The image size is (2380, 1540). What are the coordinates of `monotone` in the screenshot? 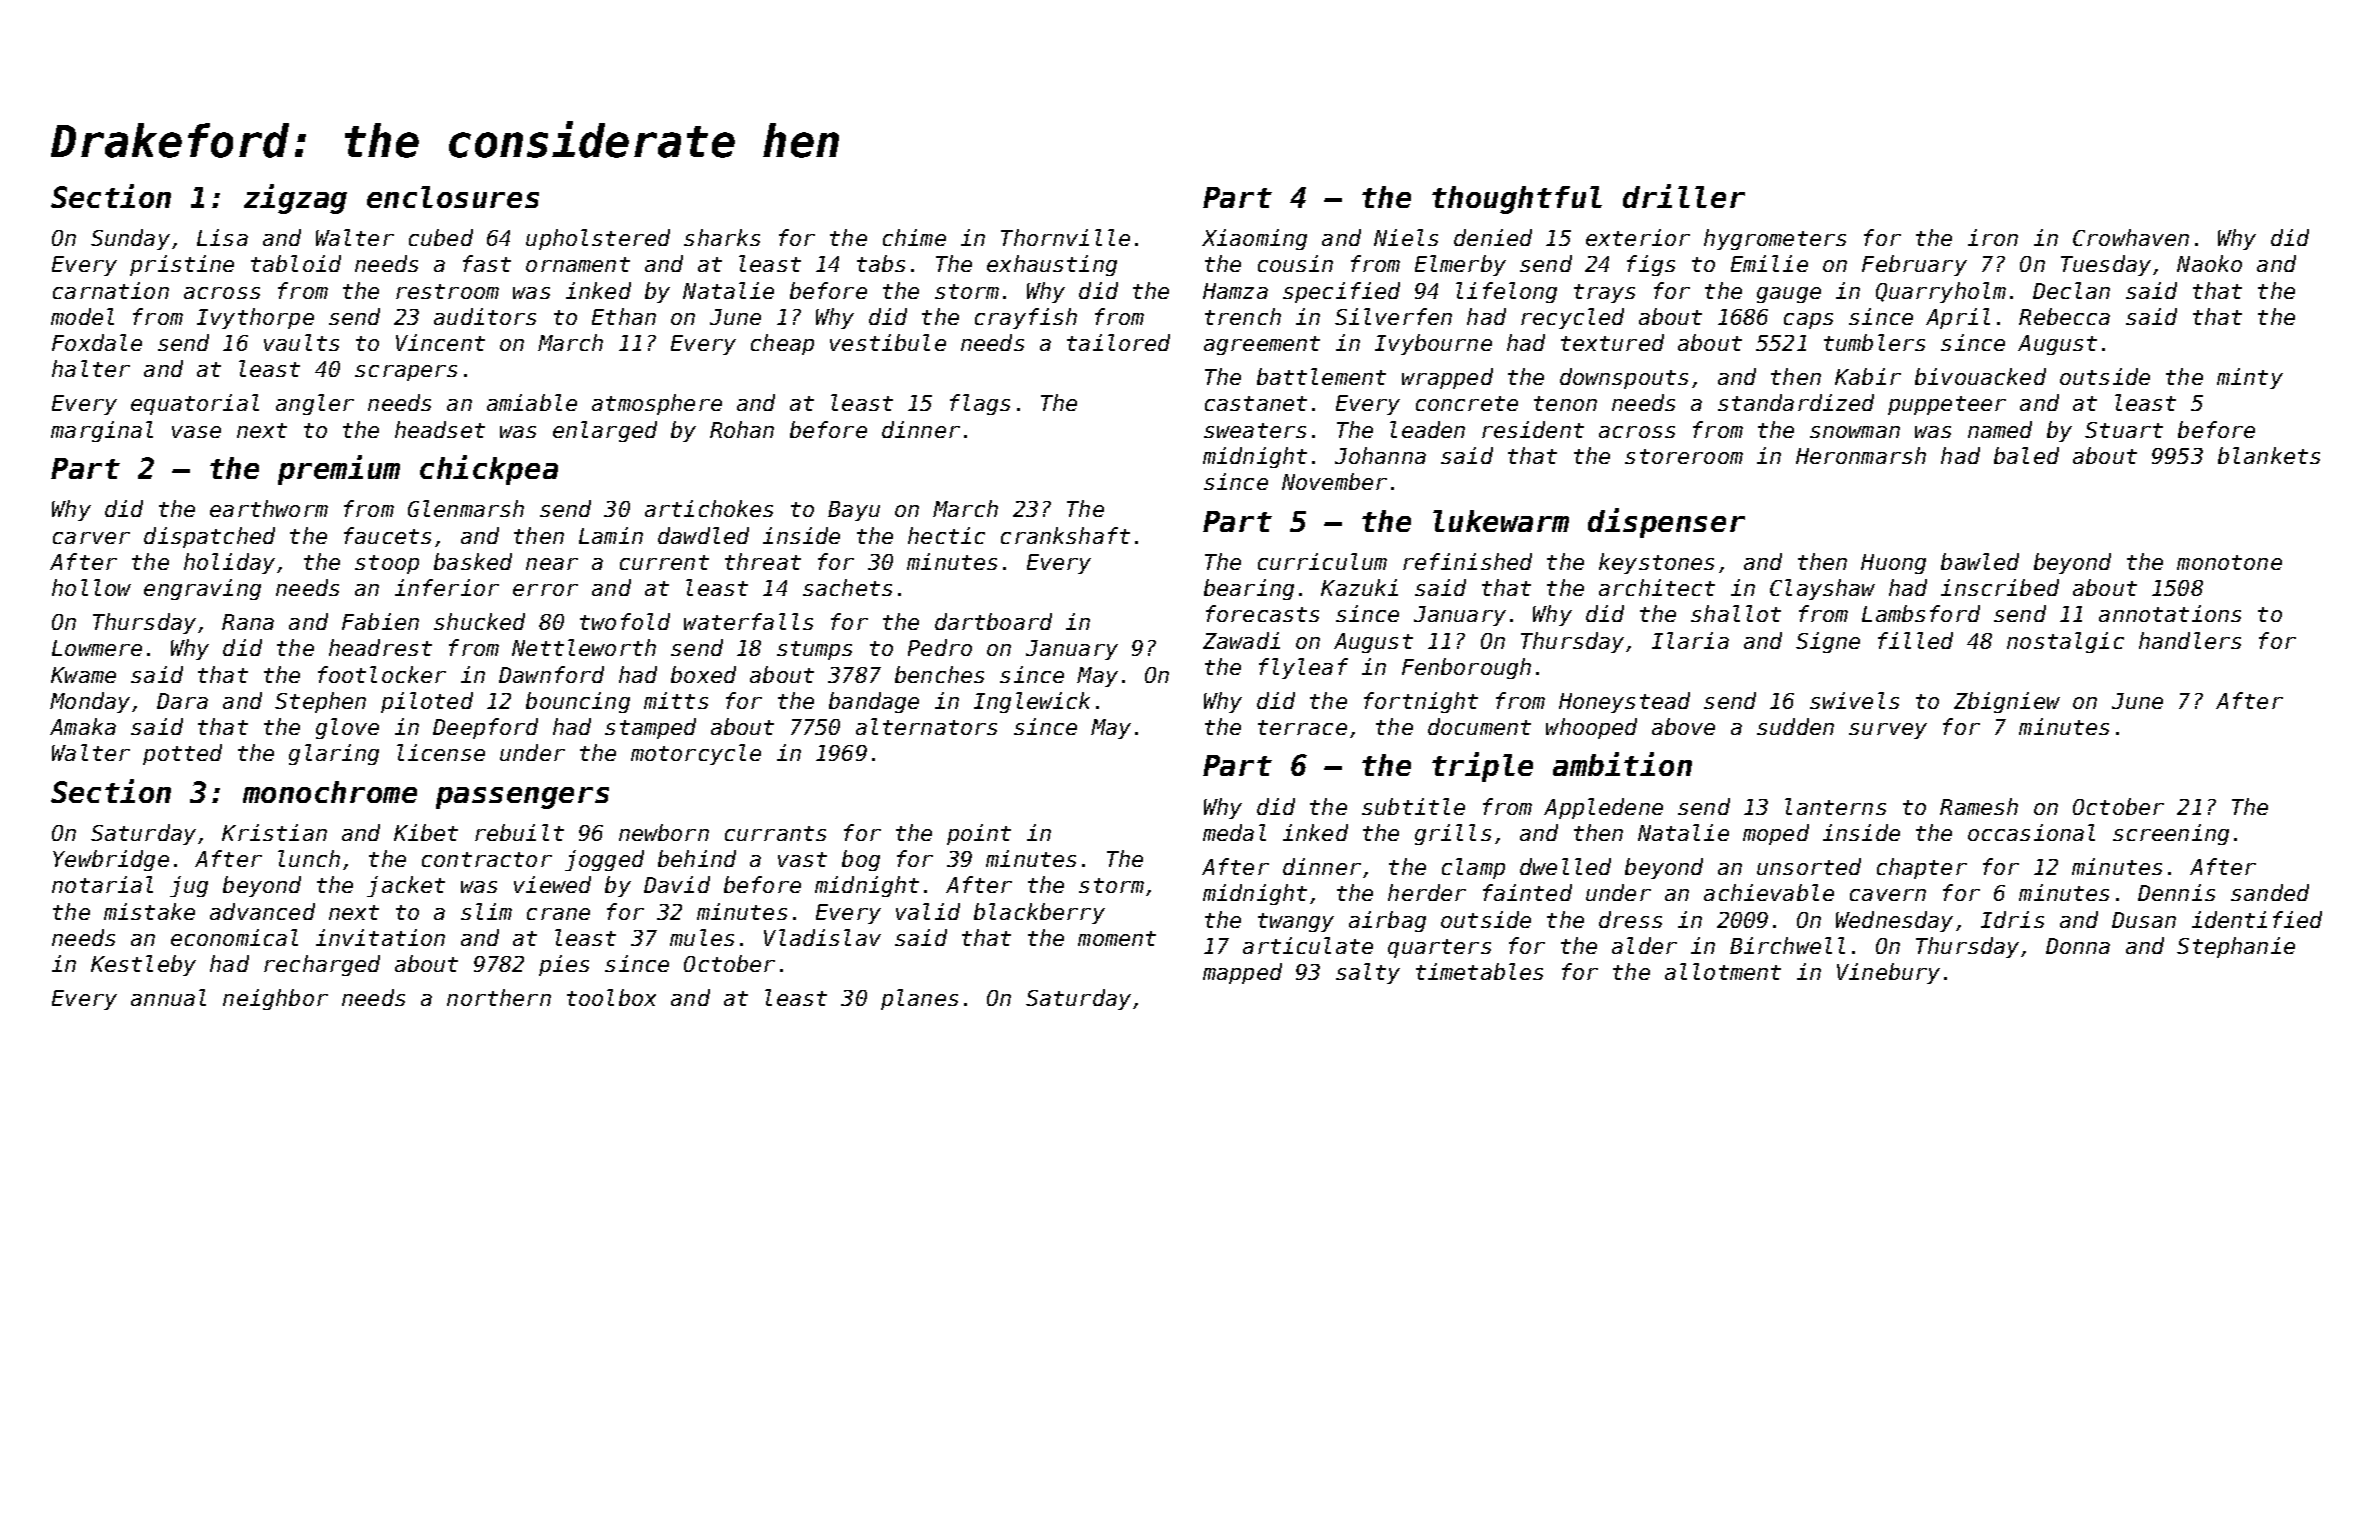 It's located at (2229, 562).
